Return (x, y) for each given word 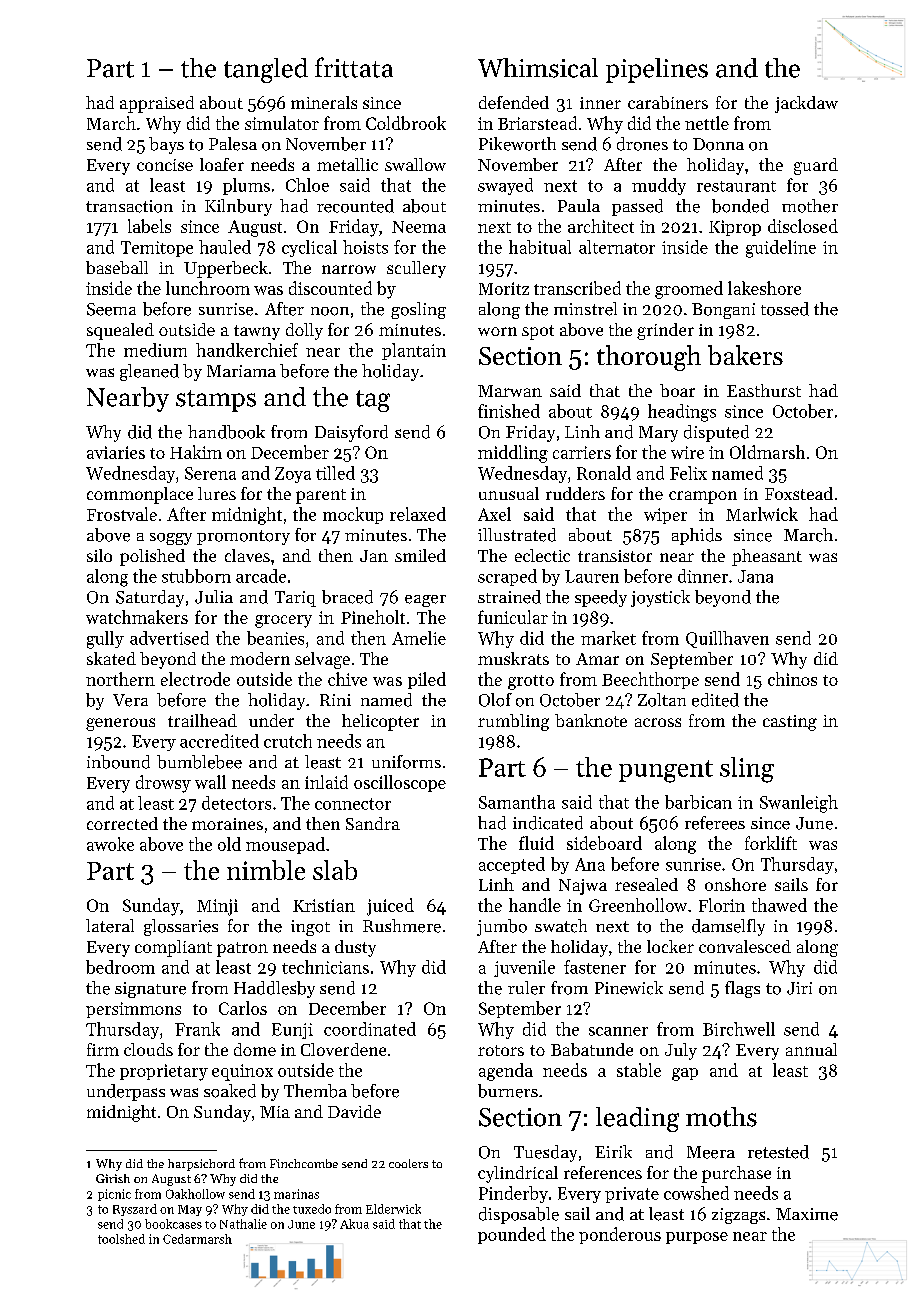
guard (816, 166)
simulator (282, 123)
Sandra (373, 823)
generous (120, 724)
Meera (711, 1152)
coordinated (370, 1029)
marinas (296, 1194)
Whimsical (538, 68)
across (658, 722)
